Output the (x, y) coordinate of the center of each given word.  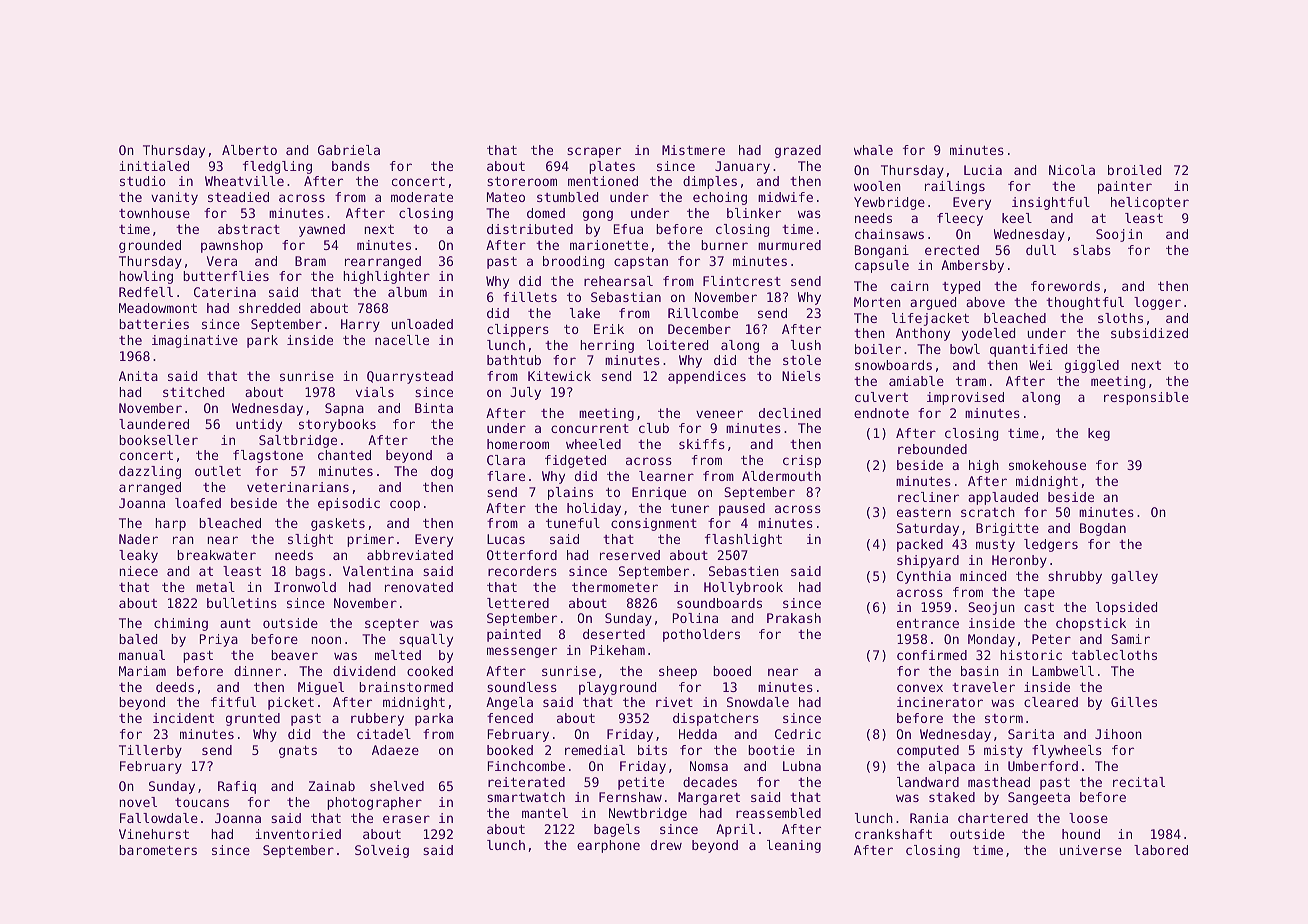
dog (442, 472)
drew (666, 845)
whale (873, 150)
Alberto (249, 150)
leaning (794, 846)
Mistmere (693, 150)
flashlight (743, 540)
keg (1099, 434)
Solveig (382, 851)
